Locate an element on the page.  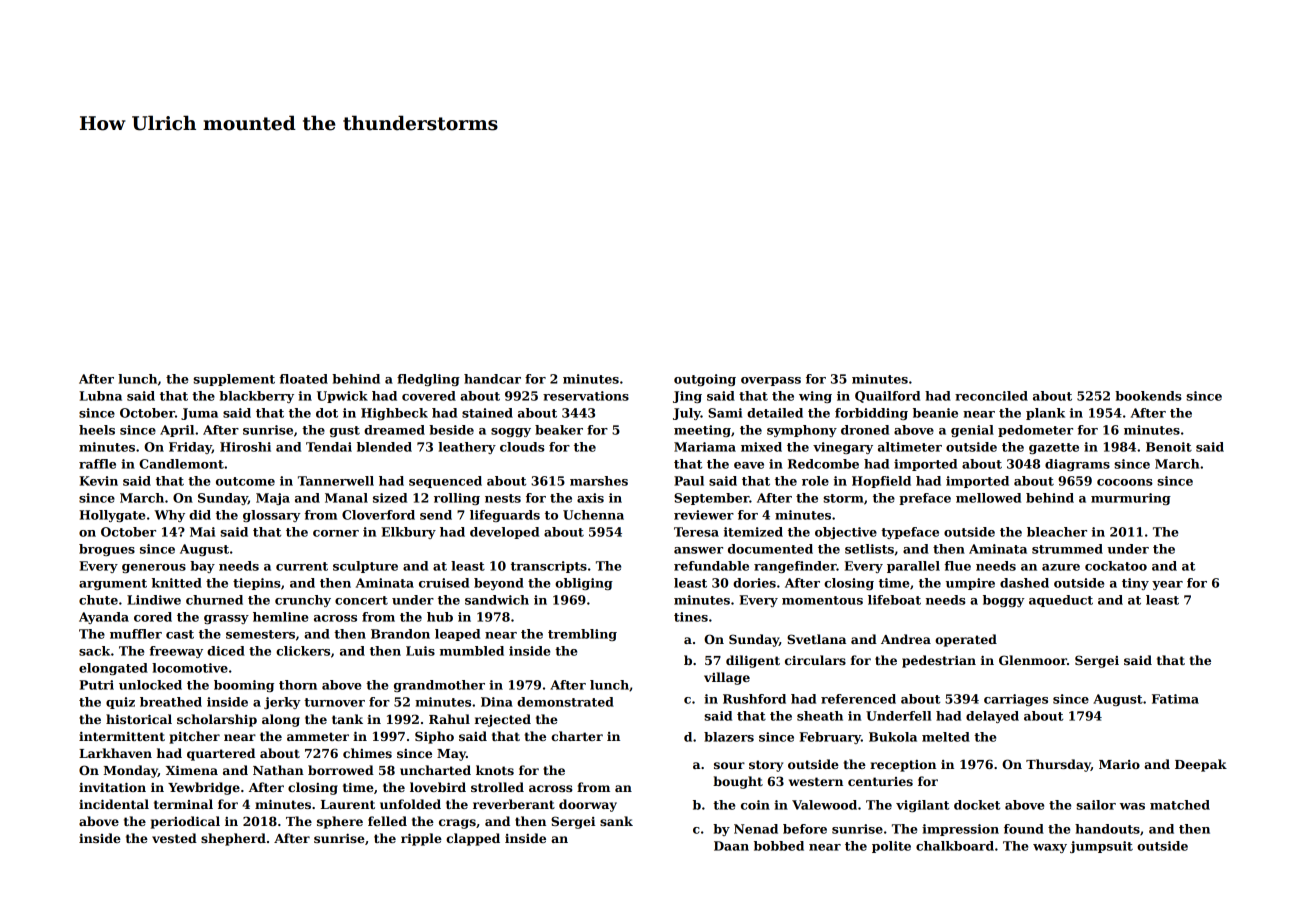
heels is located at coordinates (97, 430).
